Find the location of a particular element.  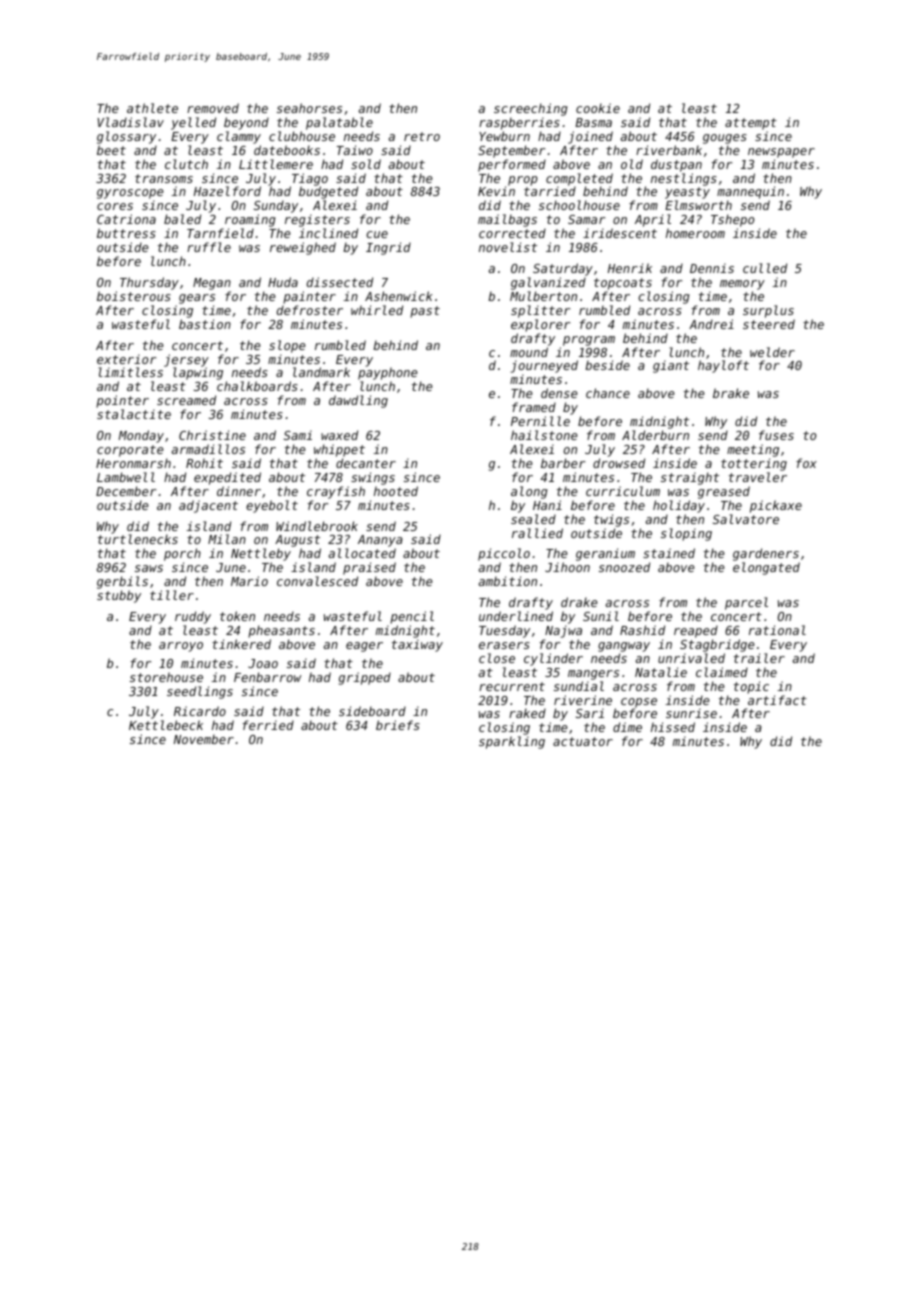

topcoats is located at coordinates (623, 284).
